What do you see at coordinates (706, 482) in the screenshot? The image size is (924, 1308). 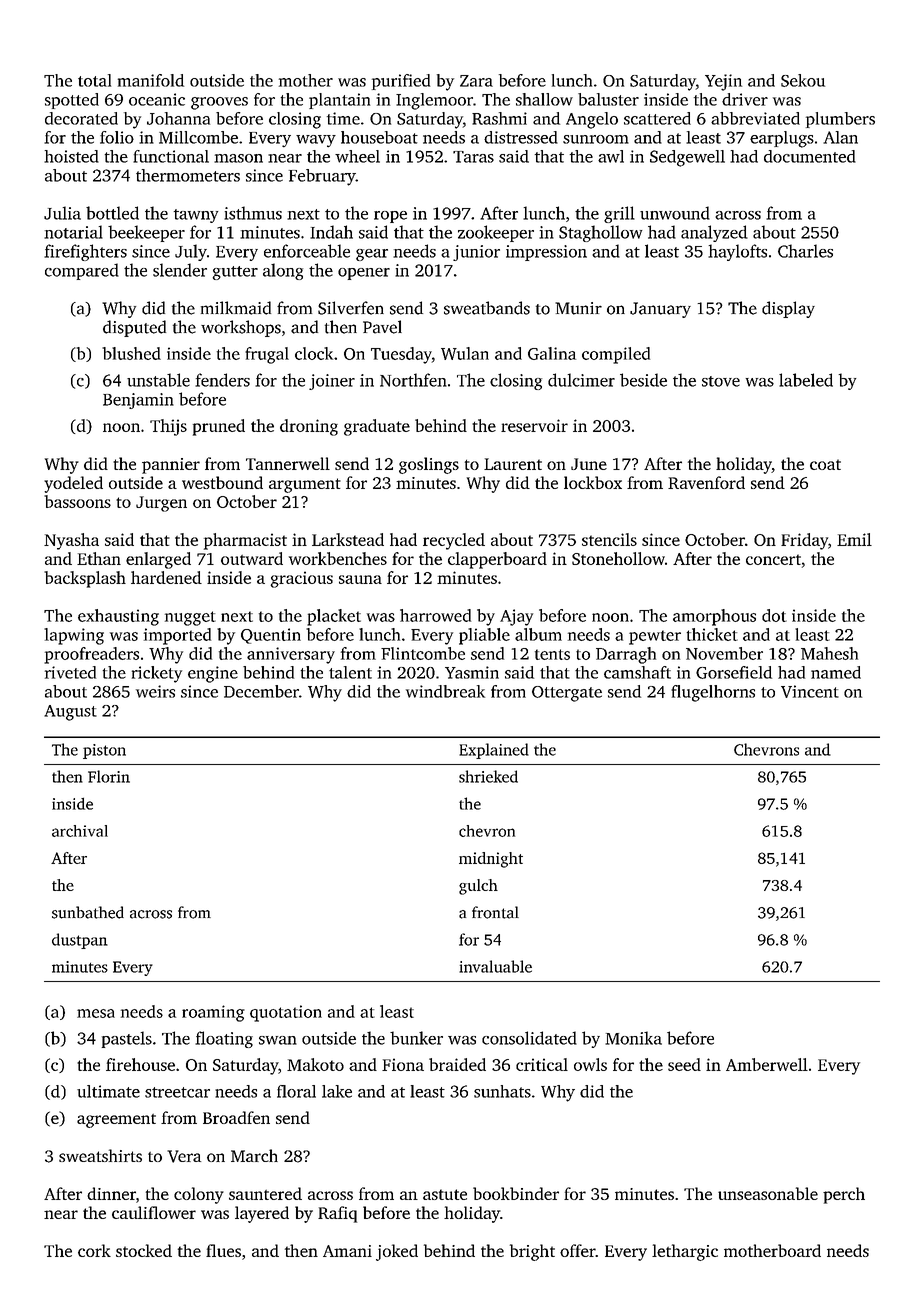 I see `Ravenford` at bounding box center [706, 482].
